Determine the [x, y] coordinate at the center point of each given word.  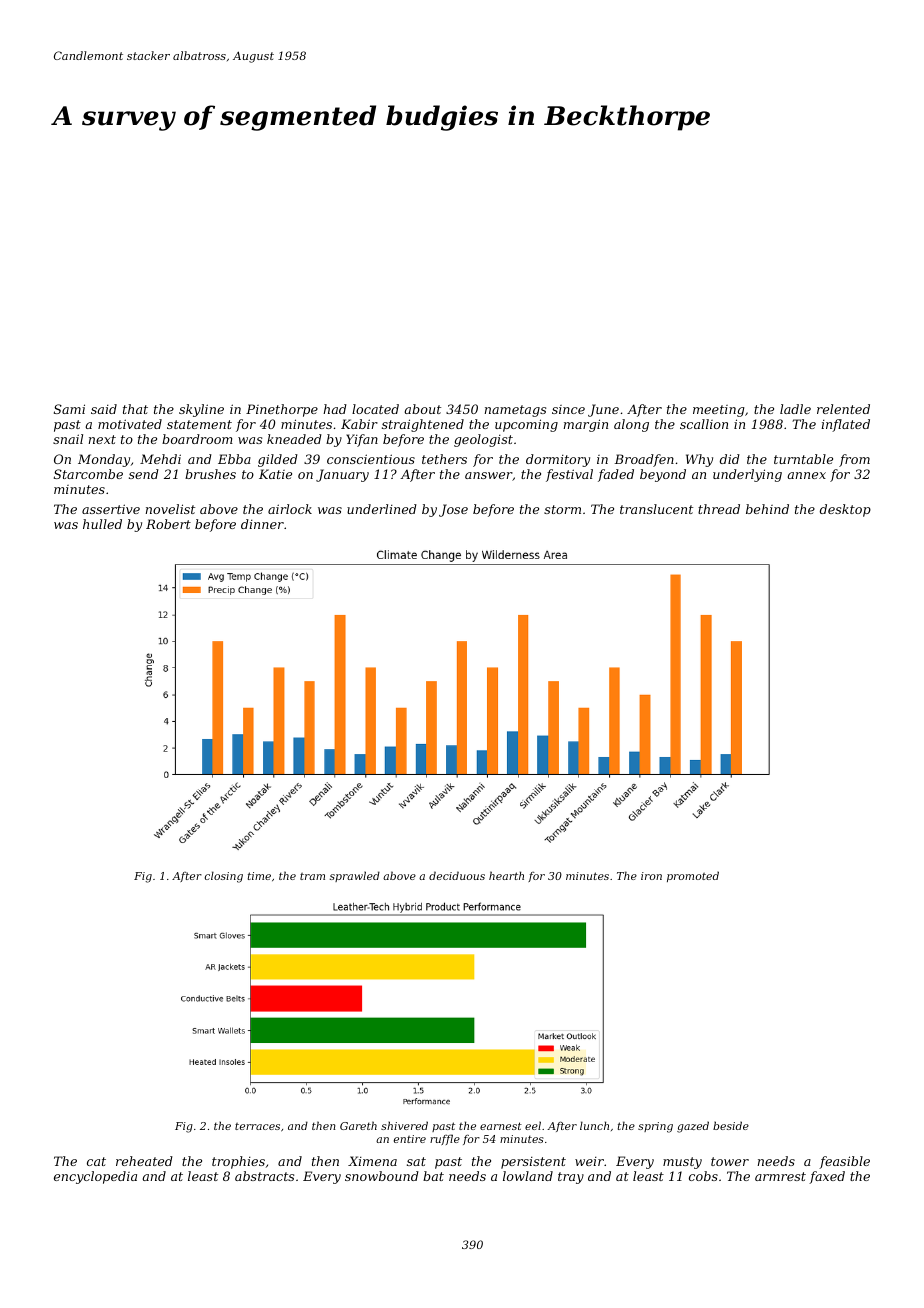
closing [224, 877]
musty [682, 1163]
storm [562, 509]
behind [767, 509]
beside [731, 1125]
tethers [444, 459]
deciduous [457, 875]
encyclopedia [95, 1177]
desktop [845, 510]
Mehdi [160, 459]
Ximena [372, 1161]
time [259, 876]
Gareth [358, 1125]
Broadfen [644, 460]
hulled [102, 524]
